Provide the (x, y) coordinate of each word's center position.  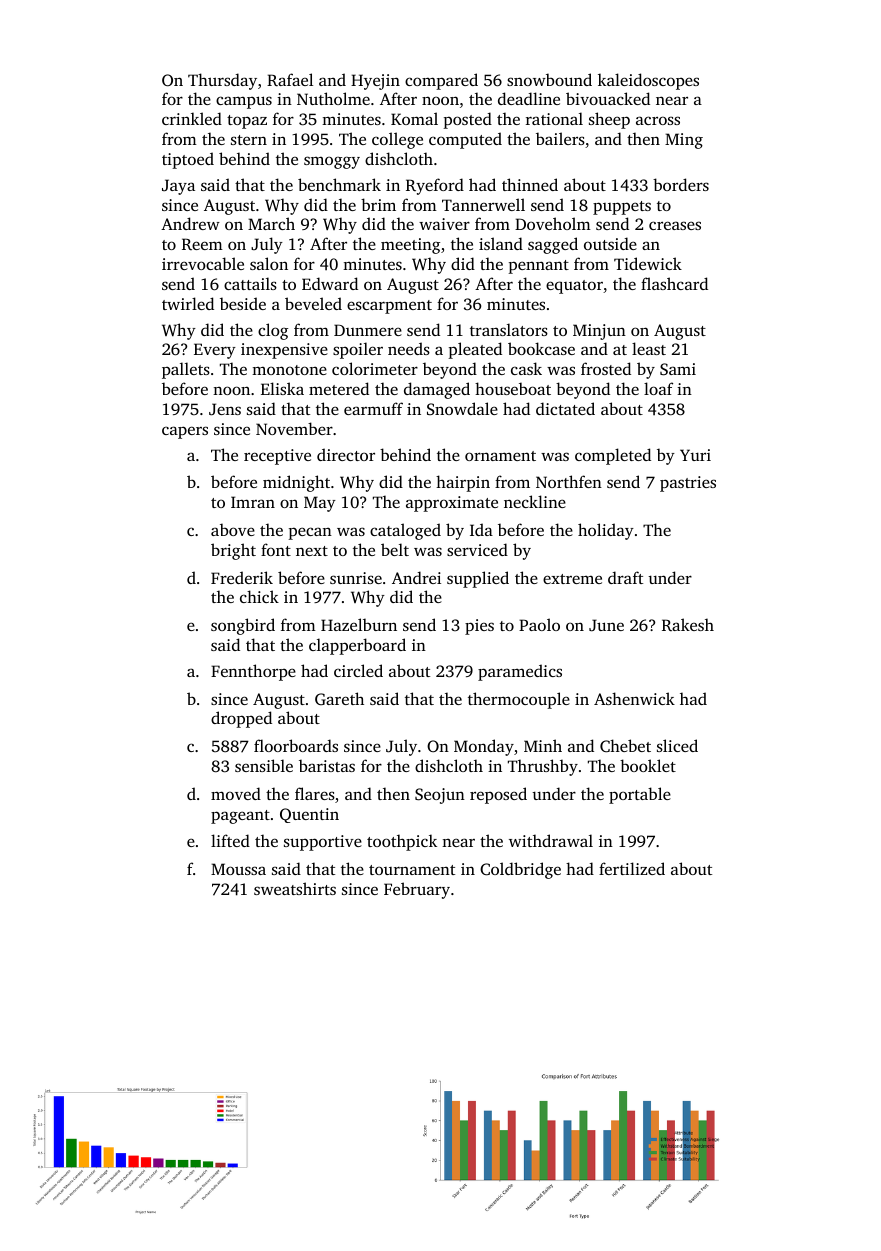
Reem (202, 244)
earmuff (373, 408)
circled (358, 670)
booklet (648, 765)
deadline (529, 98)
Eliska (282, 388)
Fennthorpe (253, 672)
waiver (444, 224)
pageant (240, 817)
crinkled (192, 118)
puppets (622, 208)
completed (613, 456)
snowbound (549, 79)
